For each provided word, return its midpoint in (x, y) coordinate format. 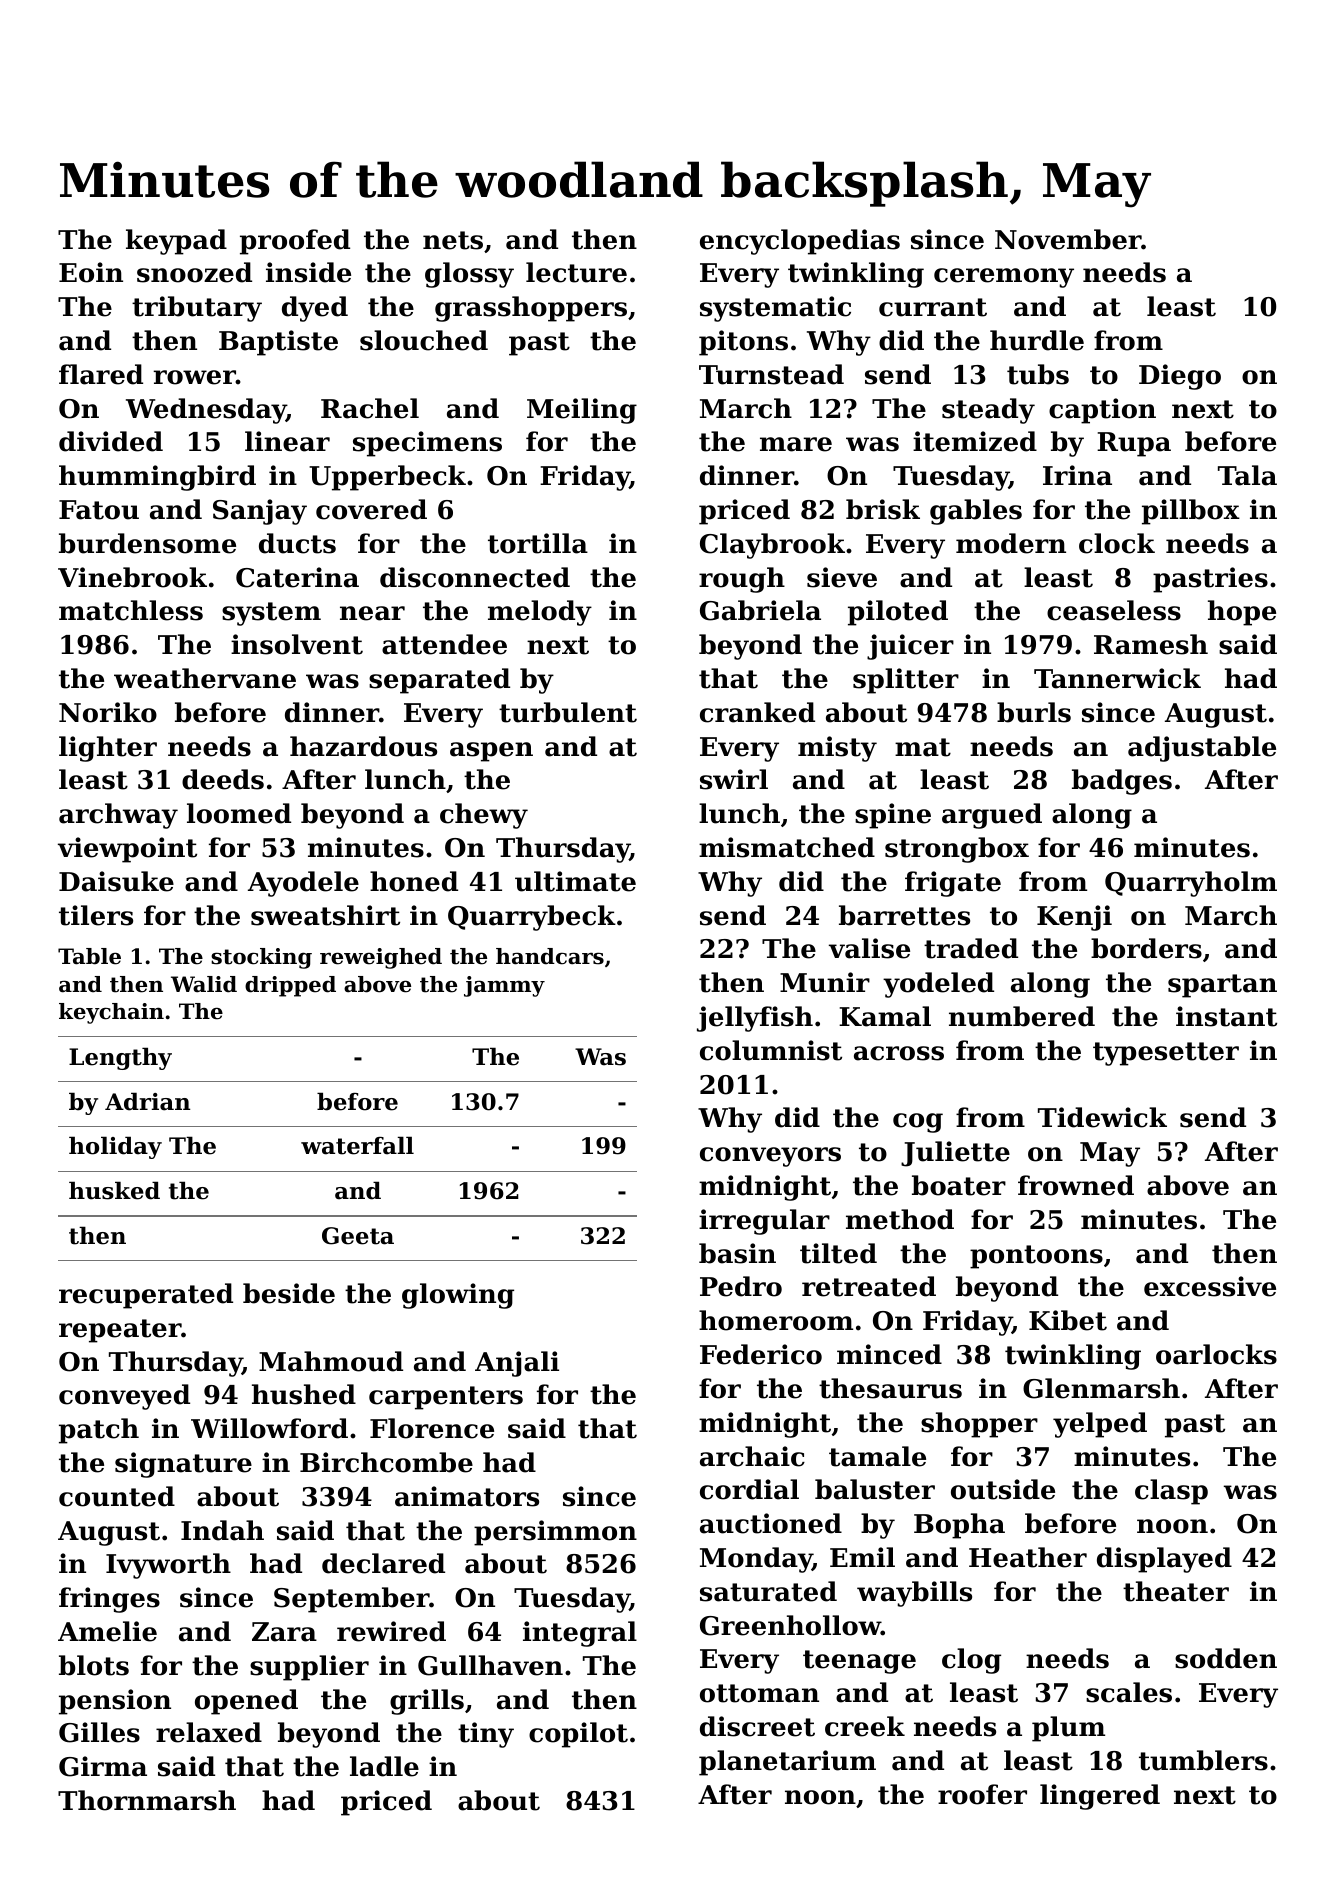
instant (1226, 1016)
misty (837, 749)
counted (117, 1496)
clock (1117, 543)
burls (1034, 712)
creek (865, 1726)
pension (115, 1702)
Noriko (108, 712)
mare (796, 444)
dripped (290, 986)
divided (111, 441)
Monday (756, 1560)
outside (1003, 1489)
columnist (771, 1050)
